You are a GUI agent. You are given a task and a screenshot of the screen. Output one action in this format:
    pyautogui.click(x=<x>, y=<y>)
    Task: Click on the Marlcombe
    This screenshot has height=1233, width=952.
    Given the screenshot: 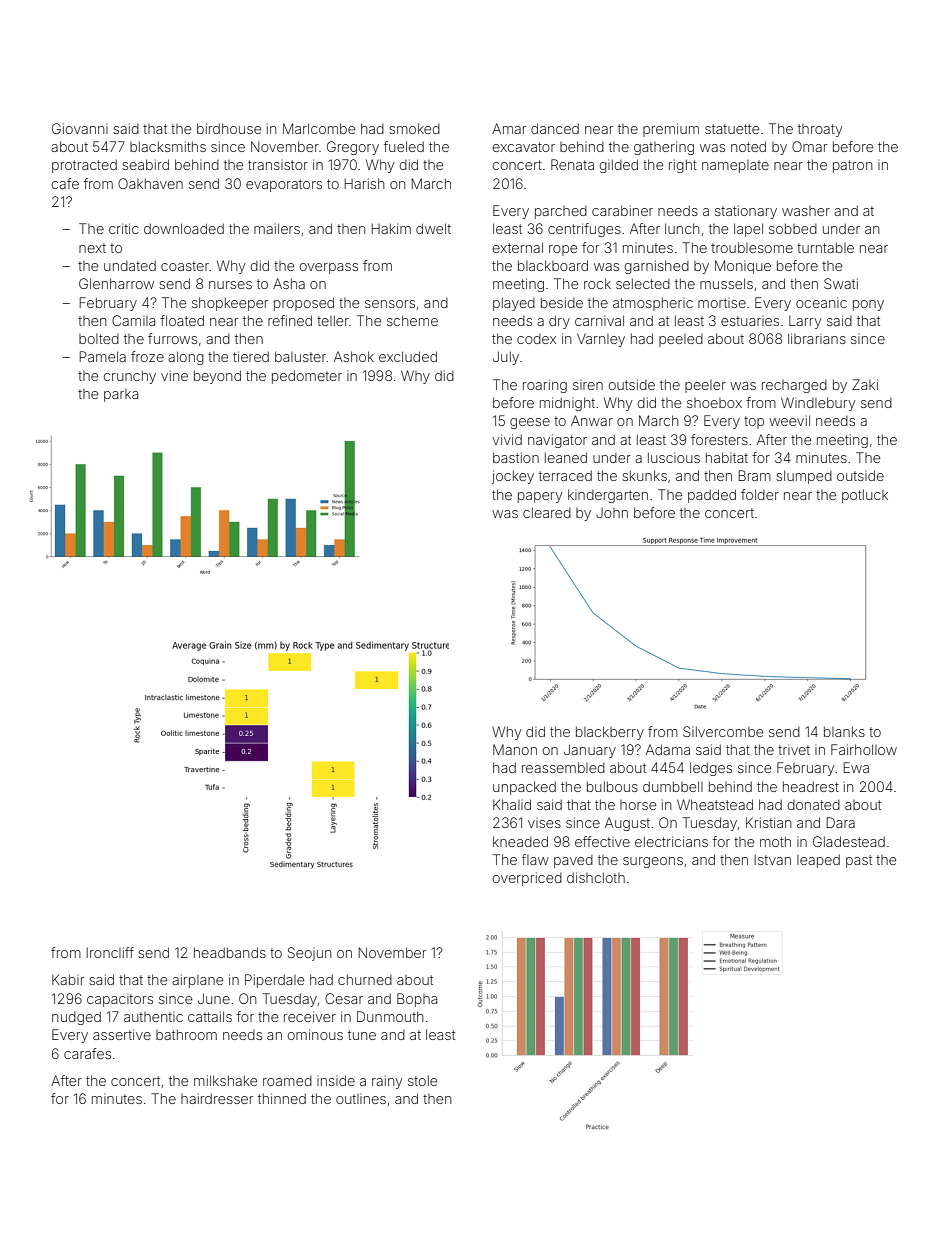 What is the action you would take?
    pyautogui.click(x=319, y=128)
